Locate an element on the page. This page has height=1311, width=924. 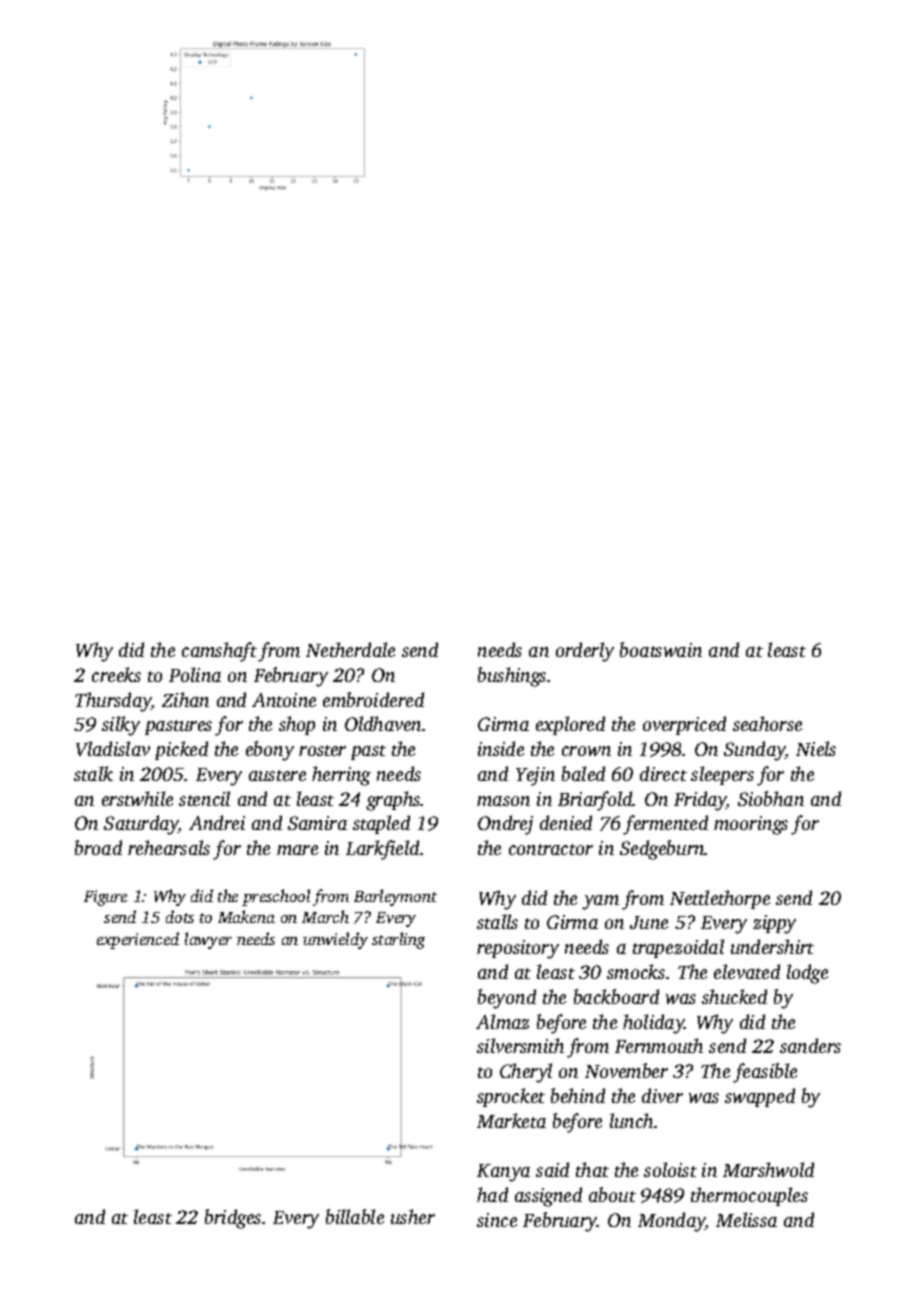
bridges is located at coordinates (233, 1219).
